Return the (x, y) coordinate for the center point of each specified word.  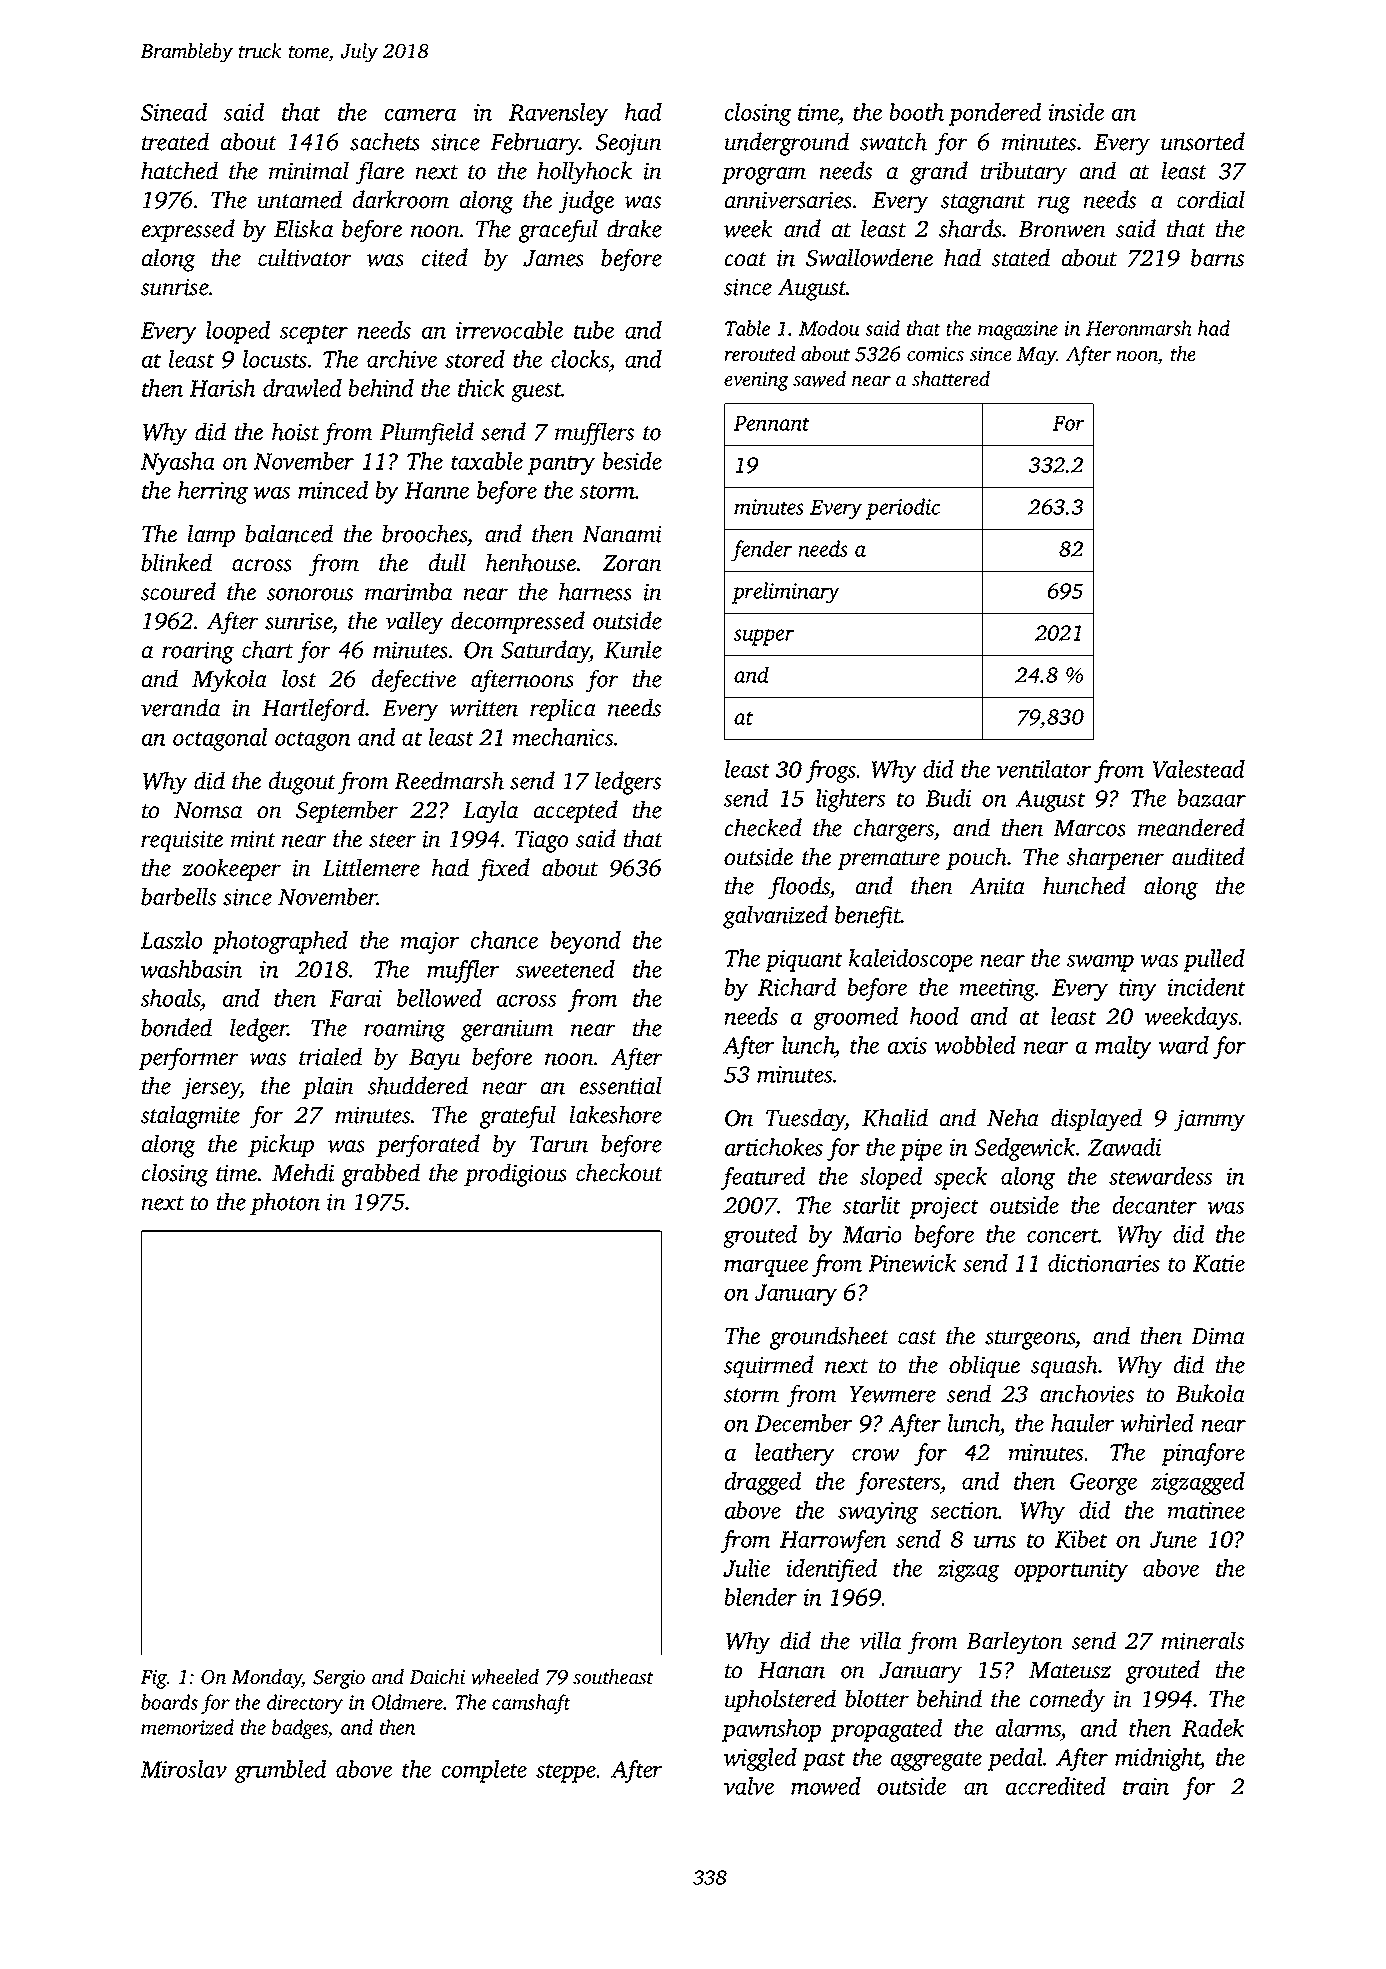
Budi (948, 798)
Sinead (174, 112)
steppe (566, 1773)
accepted (576, 811)
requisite (182, 841)
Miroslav (183, 1769)
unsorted (1203, 141)
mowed (826, 1786)
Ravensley (558, 114)
